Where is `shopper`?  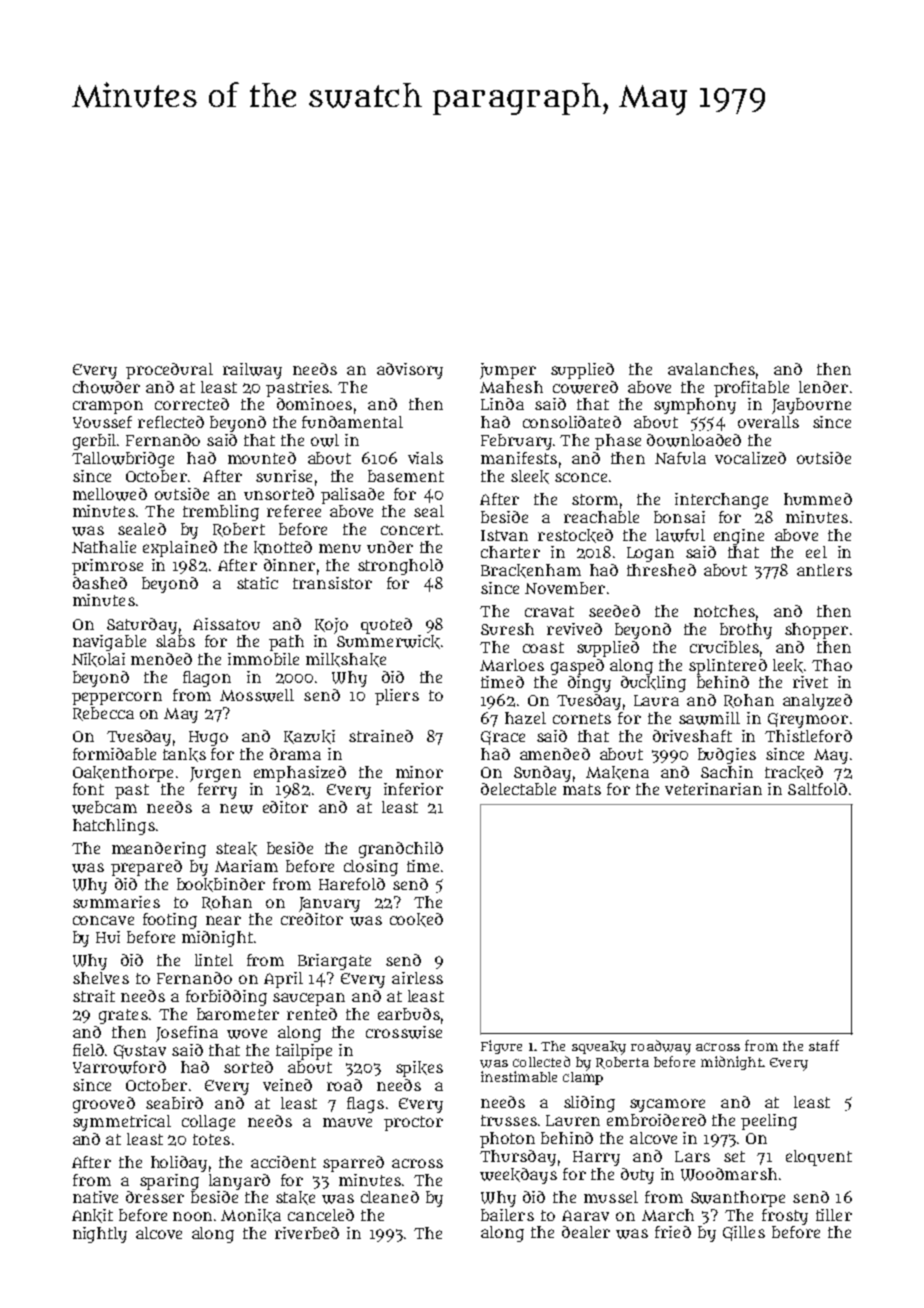
shopper is located at coordinates (816, 631).
